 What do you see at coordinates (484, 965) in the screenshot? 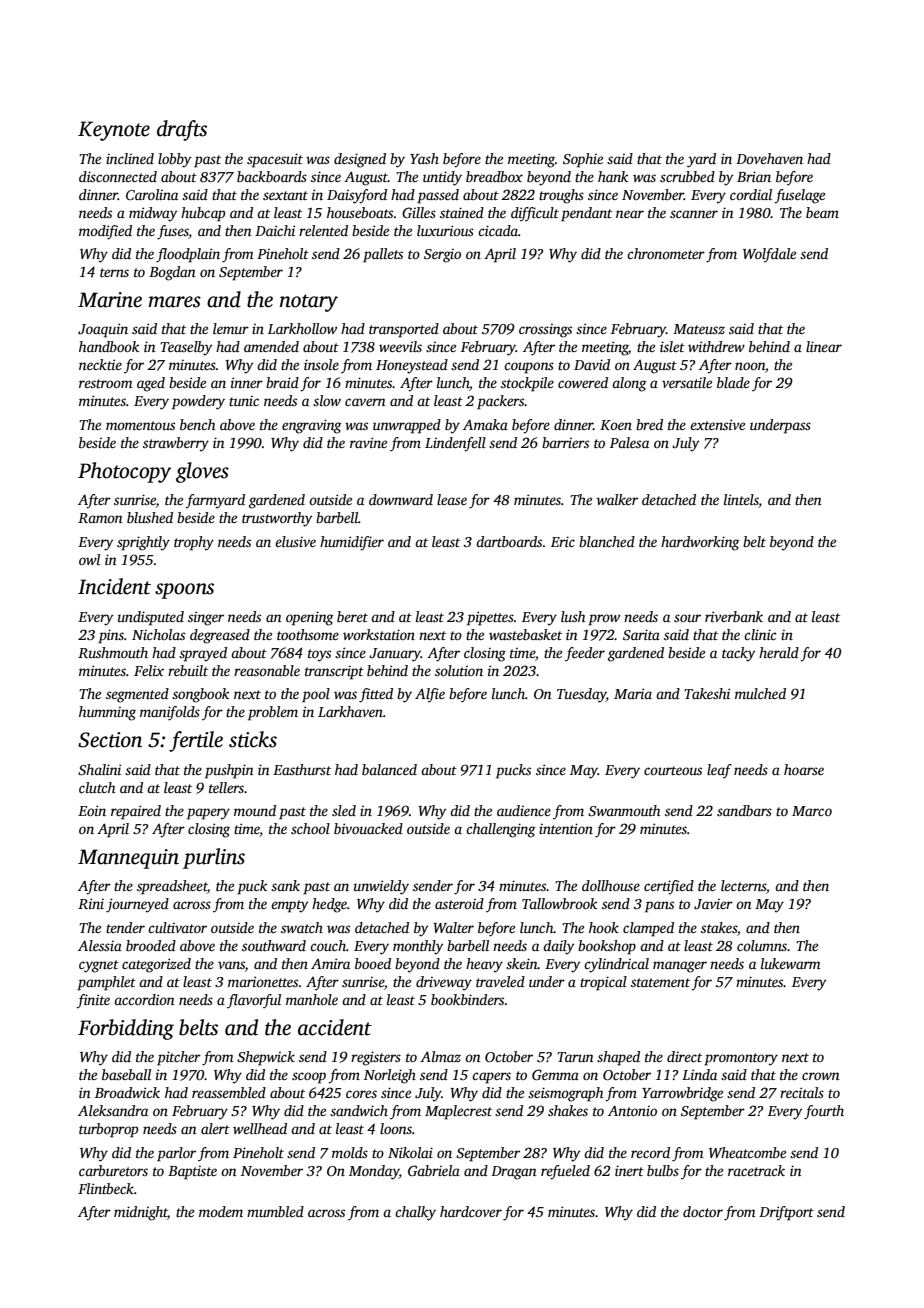
I see `heavy` at bounding box center [484, 965].
